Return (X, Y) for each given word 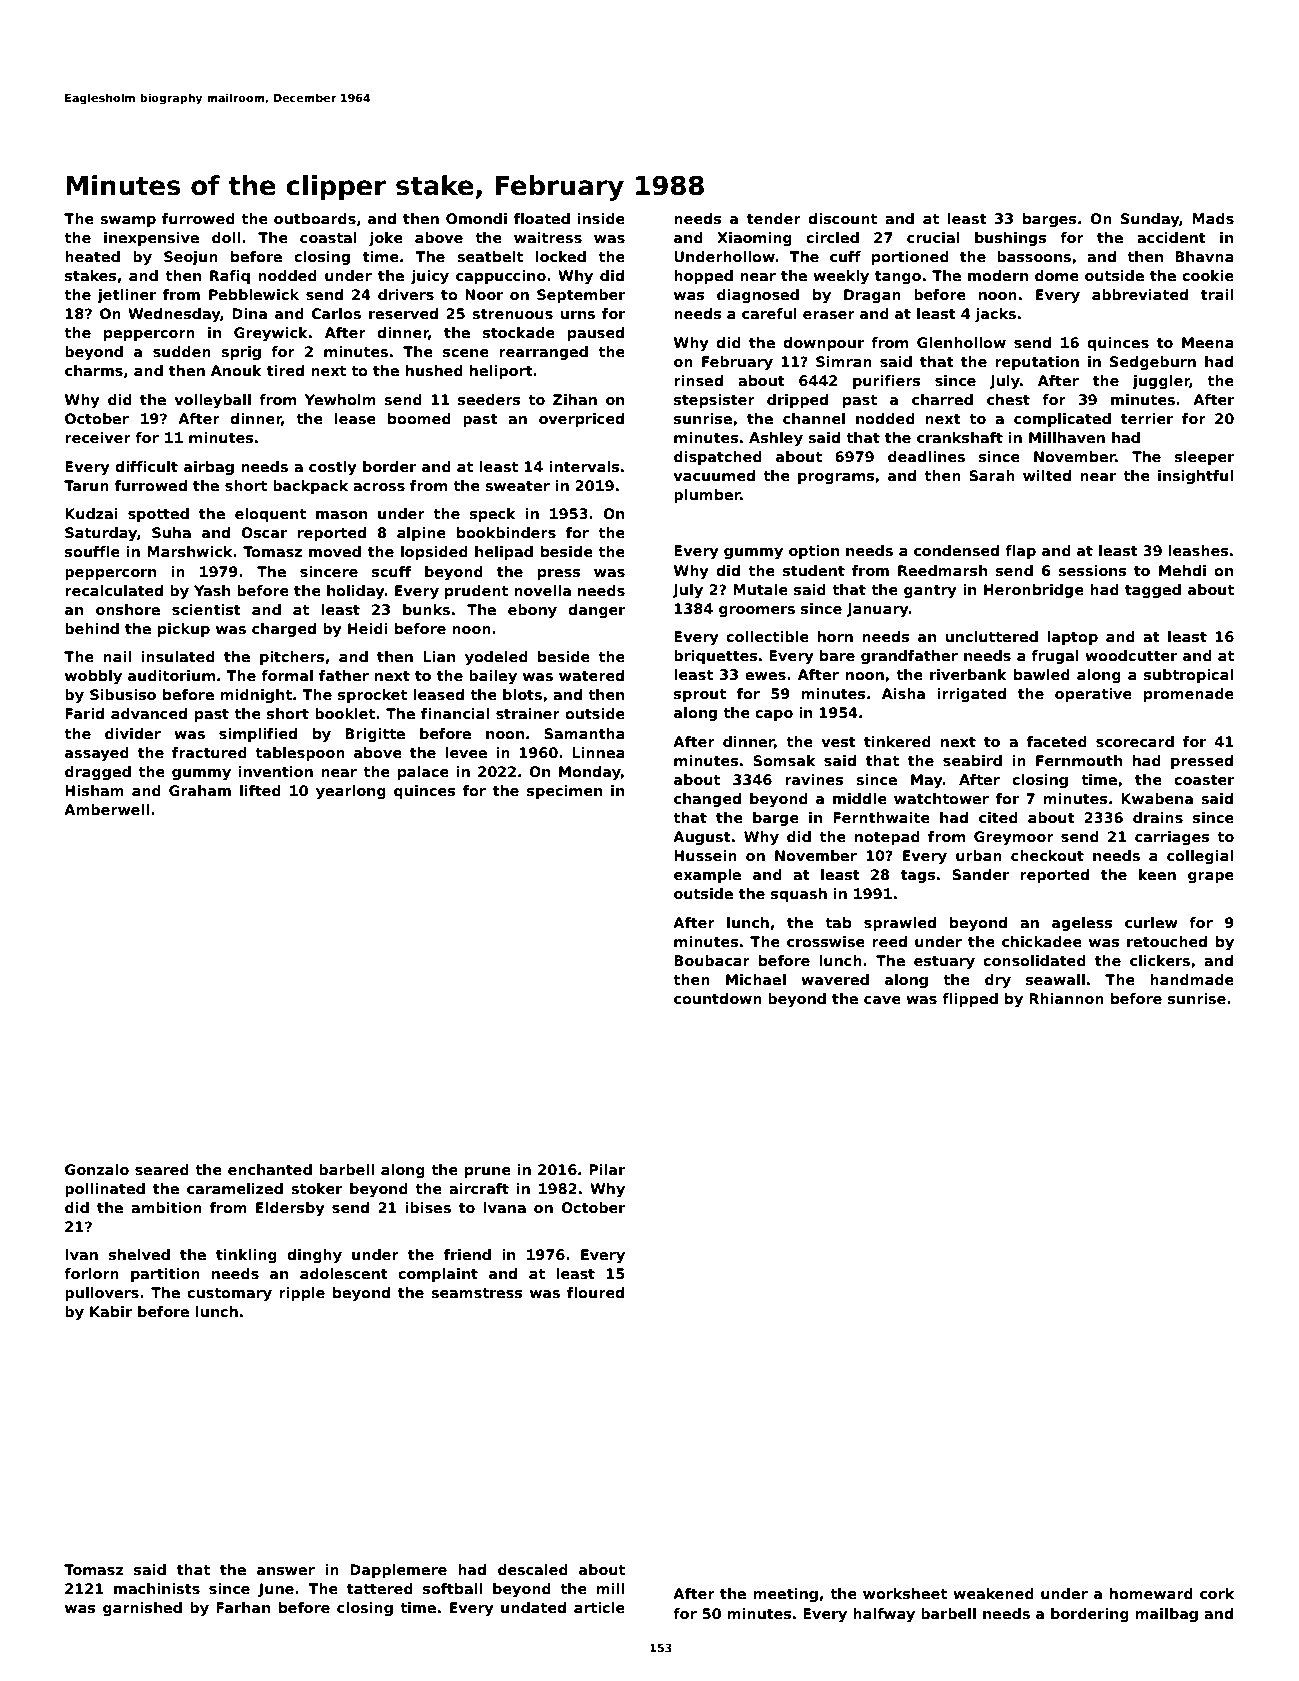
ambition (166, 1207)
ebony (532, 611)
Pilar (607, 1169)
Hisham (94, 790)
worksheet (905, 1593)
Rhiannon (1066, 998)
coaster (1204, 780)
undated (533, 1607)
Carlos (336, 313)
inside (601, 218)
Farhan (243, 1607)
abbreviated (1140, 294)
